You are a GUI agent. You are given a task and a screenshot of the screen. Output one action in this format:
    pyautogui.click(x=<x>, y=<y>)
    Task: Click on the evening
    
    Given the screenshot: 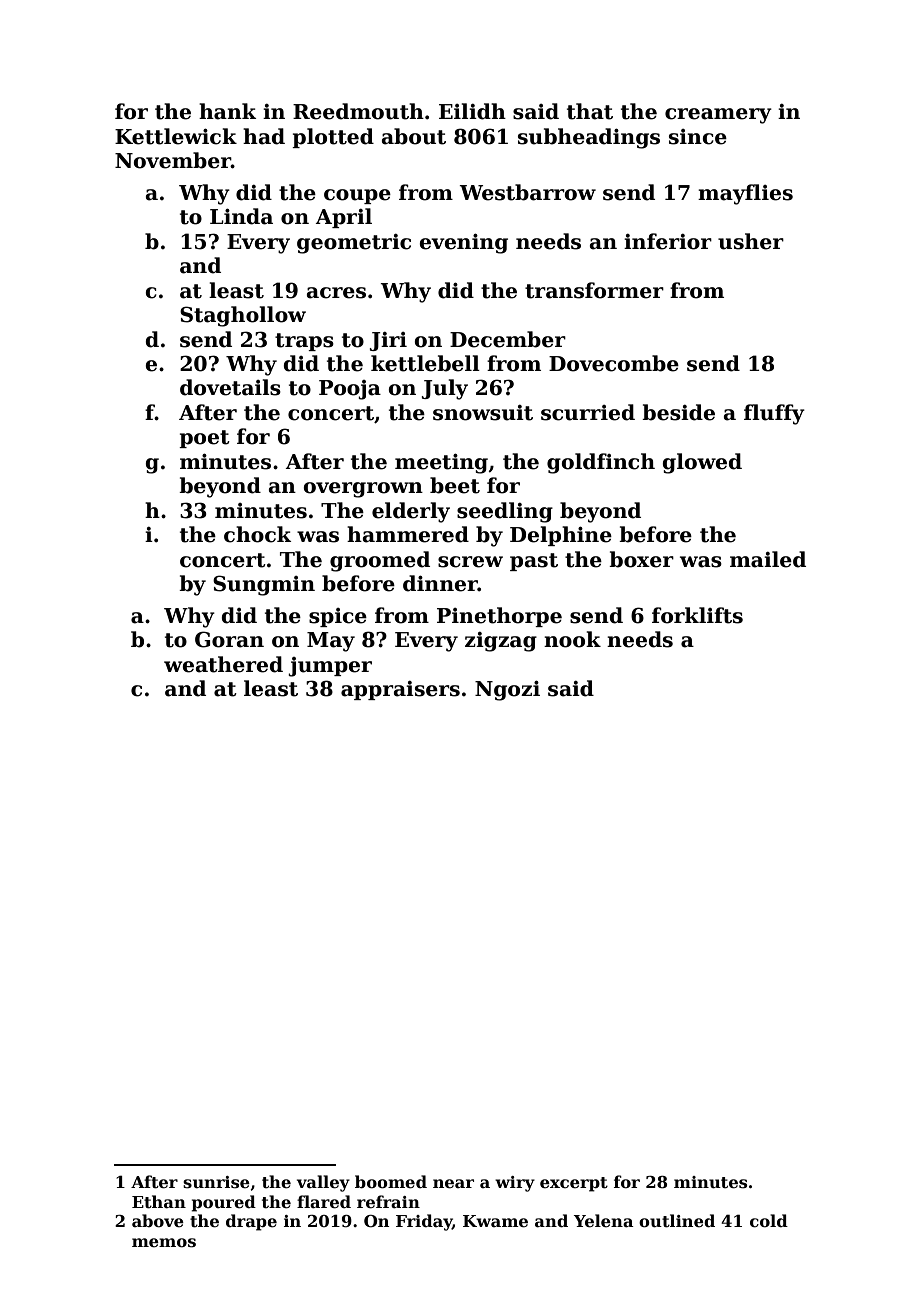 What is the action you would take?
    pyautogui.click(x=463, y=244)
